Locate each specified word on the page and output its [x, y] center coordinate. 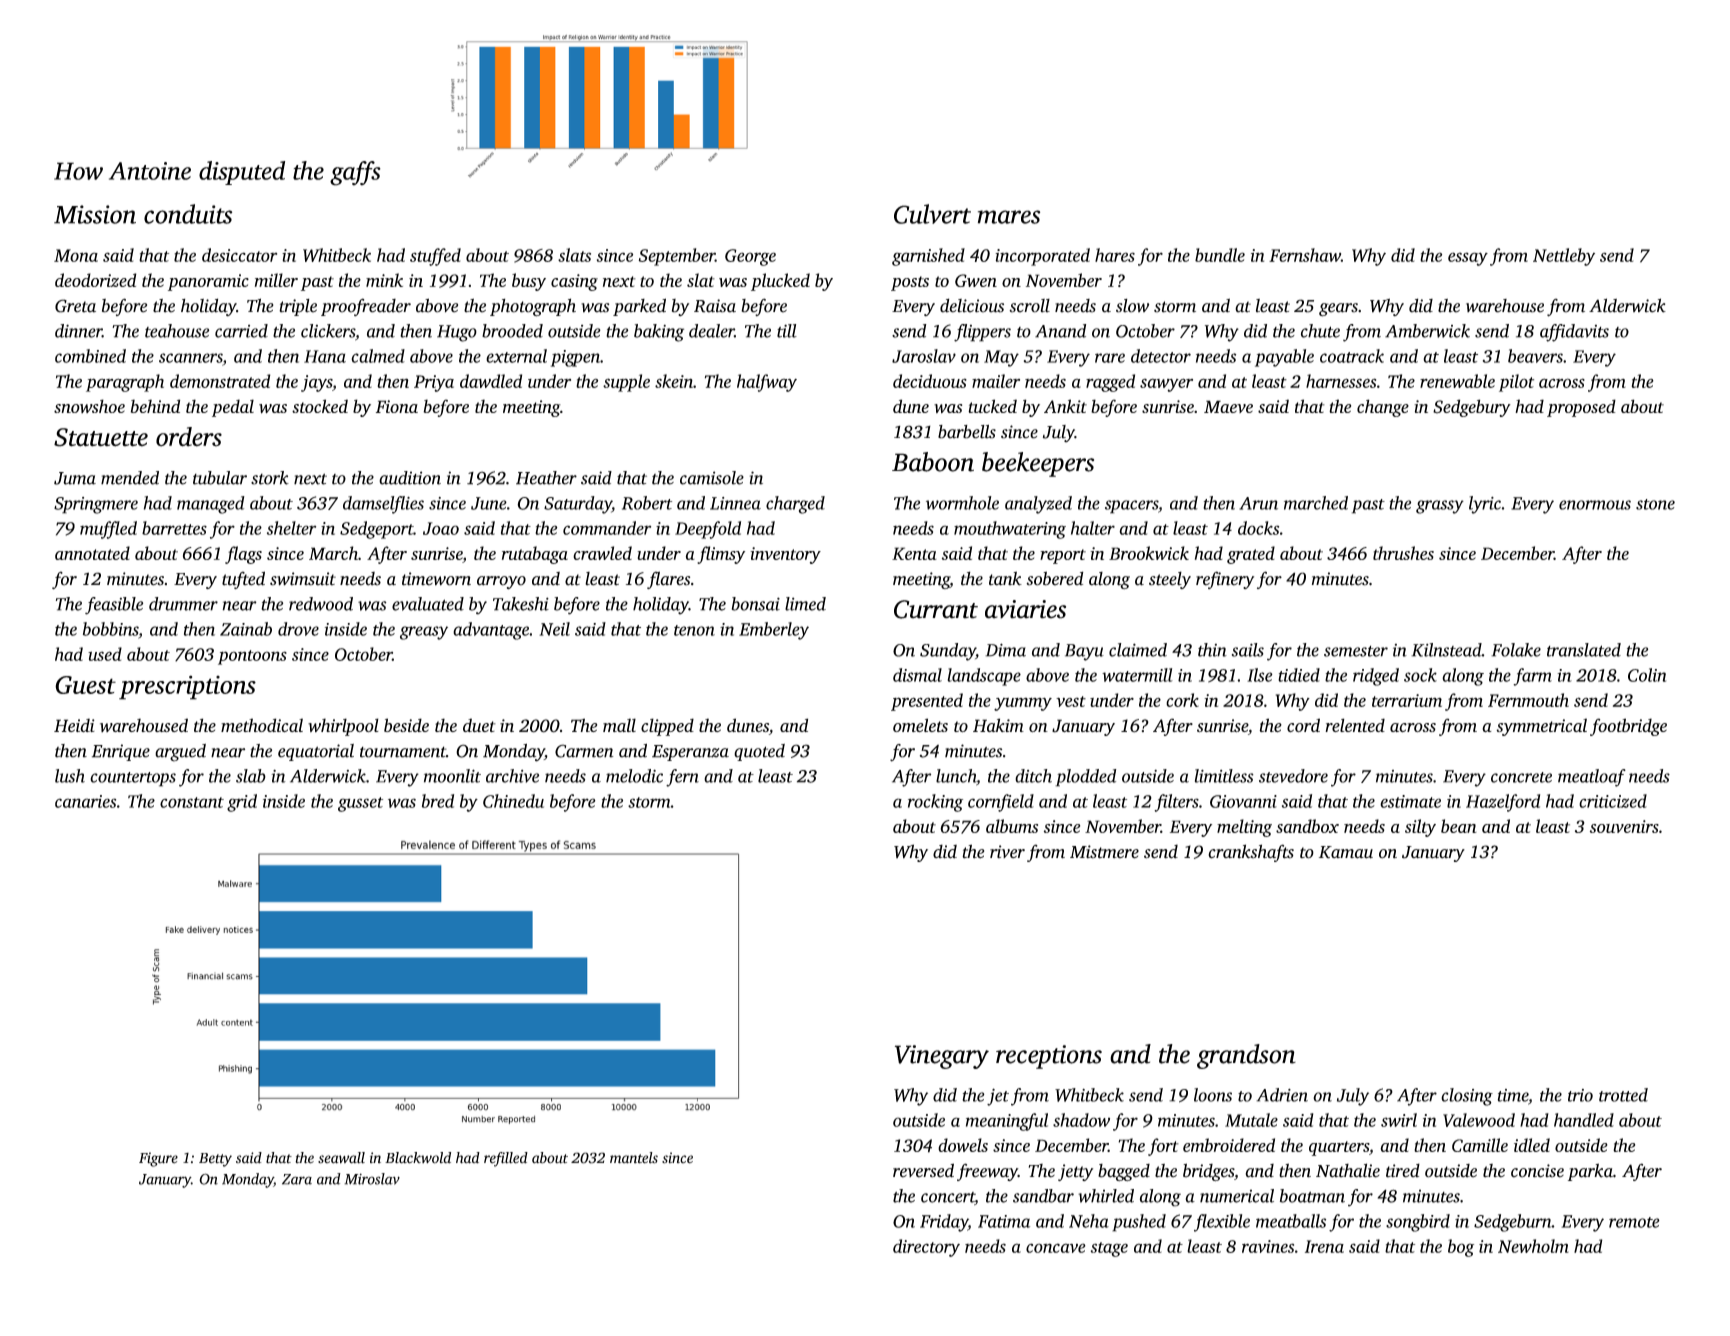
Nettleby [1564, 257]
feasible [114, 606]
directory [926, 1248]
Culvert [932, 214]
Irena [1324, 1246]
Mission [95, 214]
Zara [297, 1179]
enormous [1595, 505]
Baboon [933, 462]
